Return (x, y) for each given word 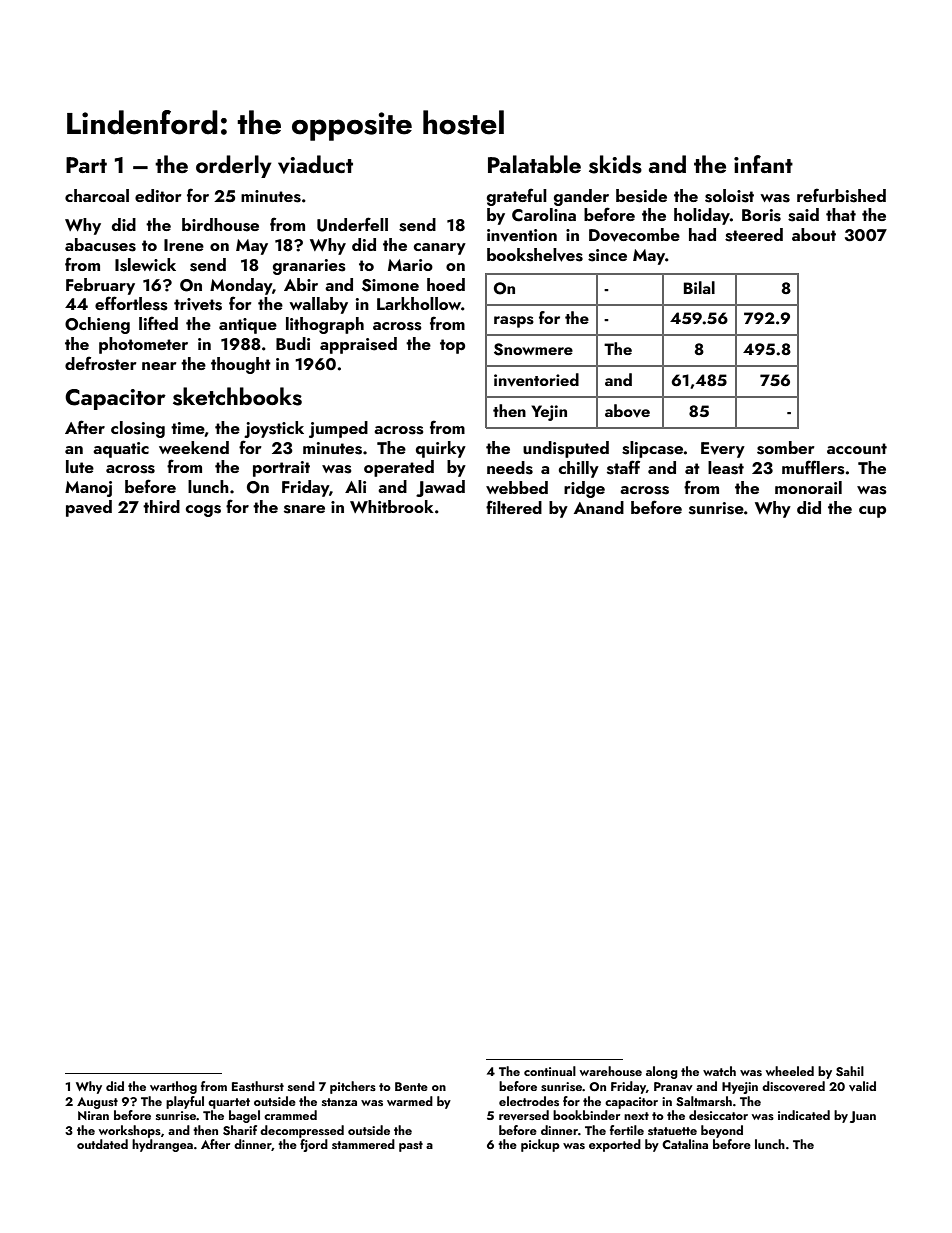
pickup (540, 1145)
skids (615, 164)
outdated (102, 1144)
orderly (234, 166)
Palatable (534, 164)
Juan (863, 1117)
